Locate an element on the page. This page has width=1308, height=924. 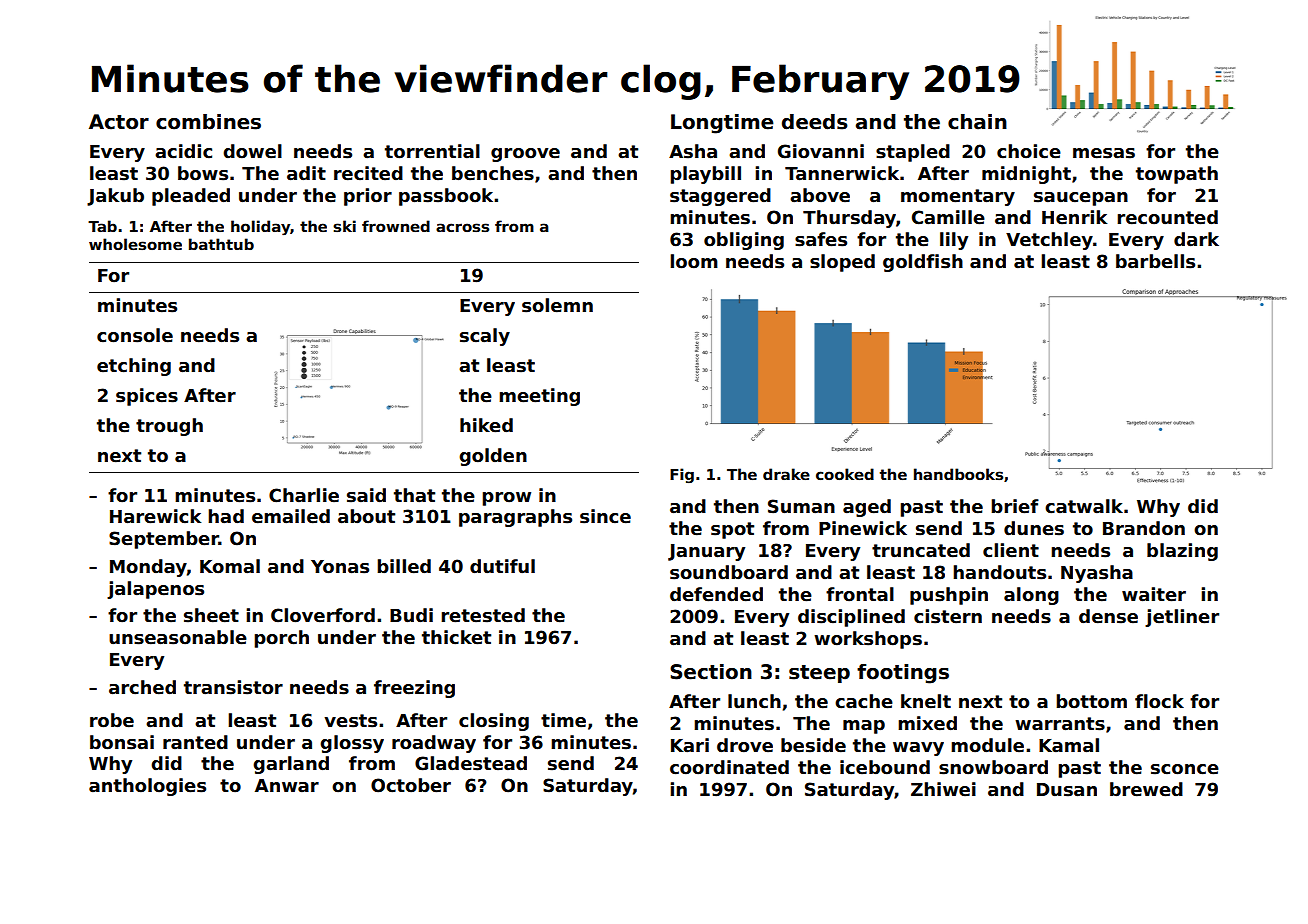
drake is located at coordinates (786, 474).
